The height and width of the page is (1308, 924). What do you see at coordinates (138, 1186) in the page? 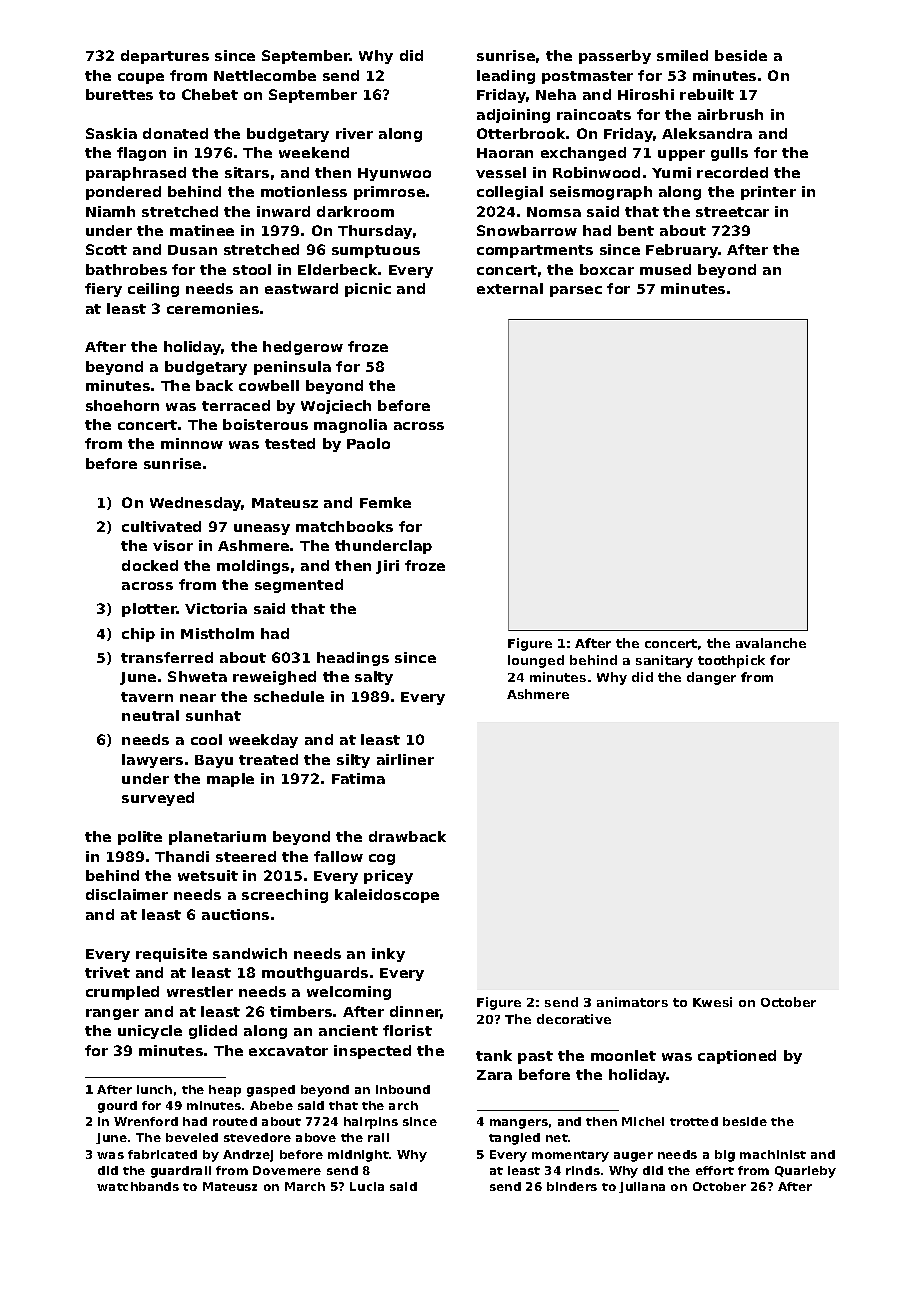
I see `watchbands` at bounding box center [138, 1186].
